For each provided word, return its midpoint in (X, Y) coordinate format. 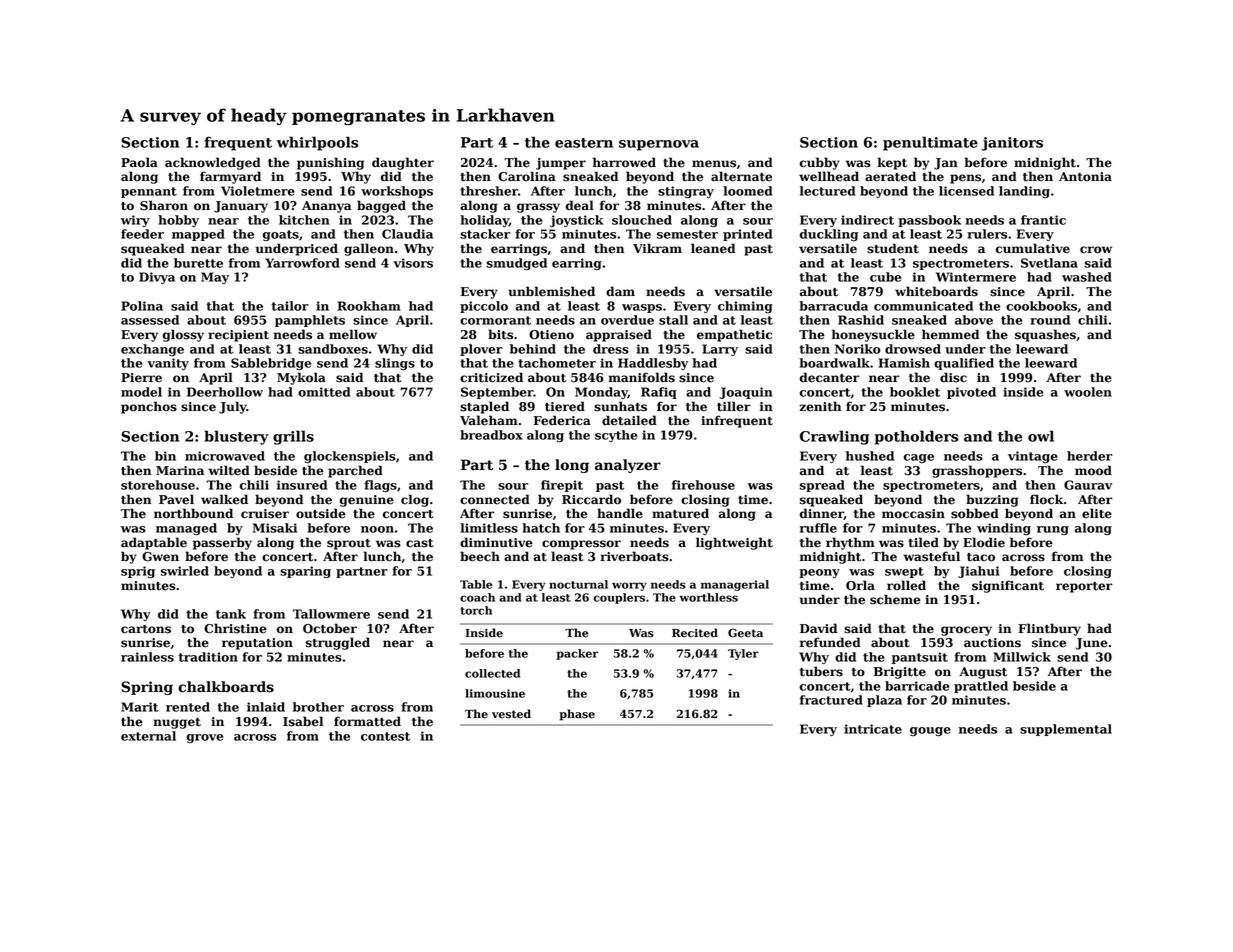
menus (714, 164)
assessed (150, 320)
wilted (229, 470)
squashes (1045, 335)
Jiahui (978, 572)
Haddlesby (653, 364)
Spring (147, 688)
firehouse (703, 485)
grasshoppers (977, 471)
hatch (541, 528)
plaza (884, 701)
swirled (185, 571)
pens (965, 179)
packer (577, 654)
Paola (139, 162)
